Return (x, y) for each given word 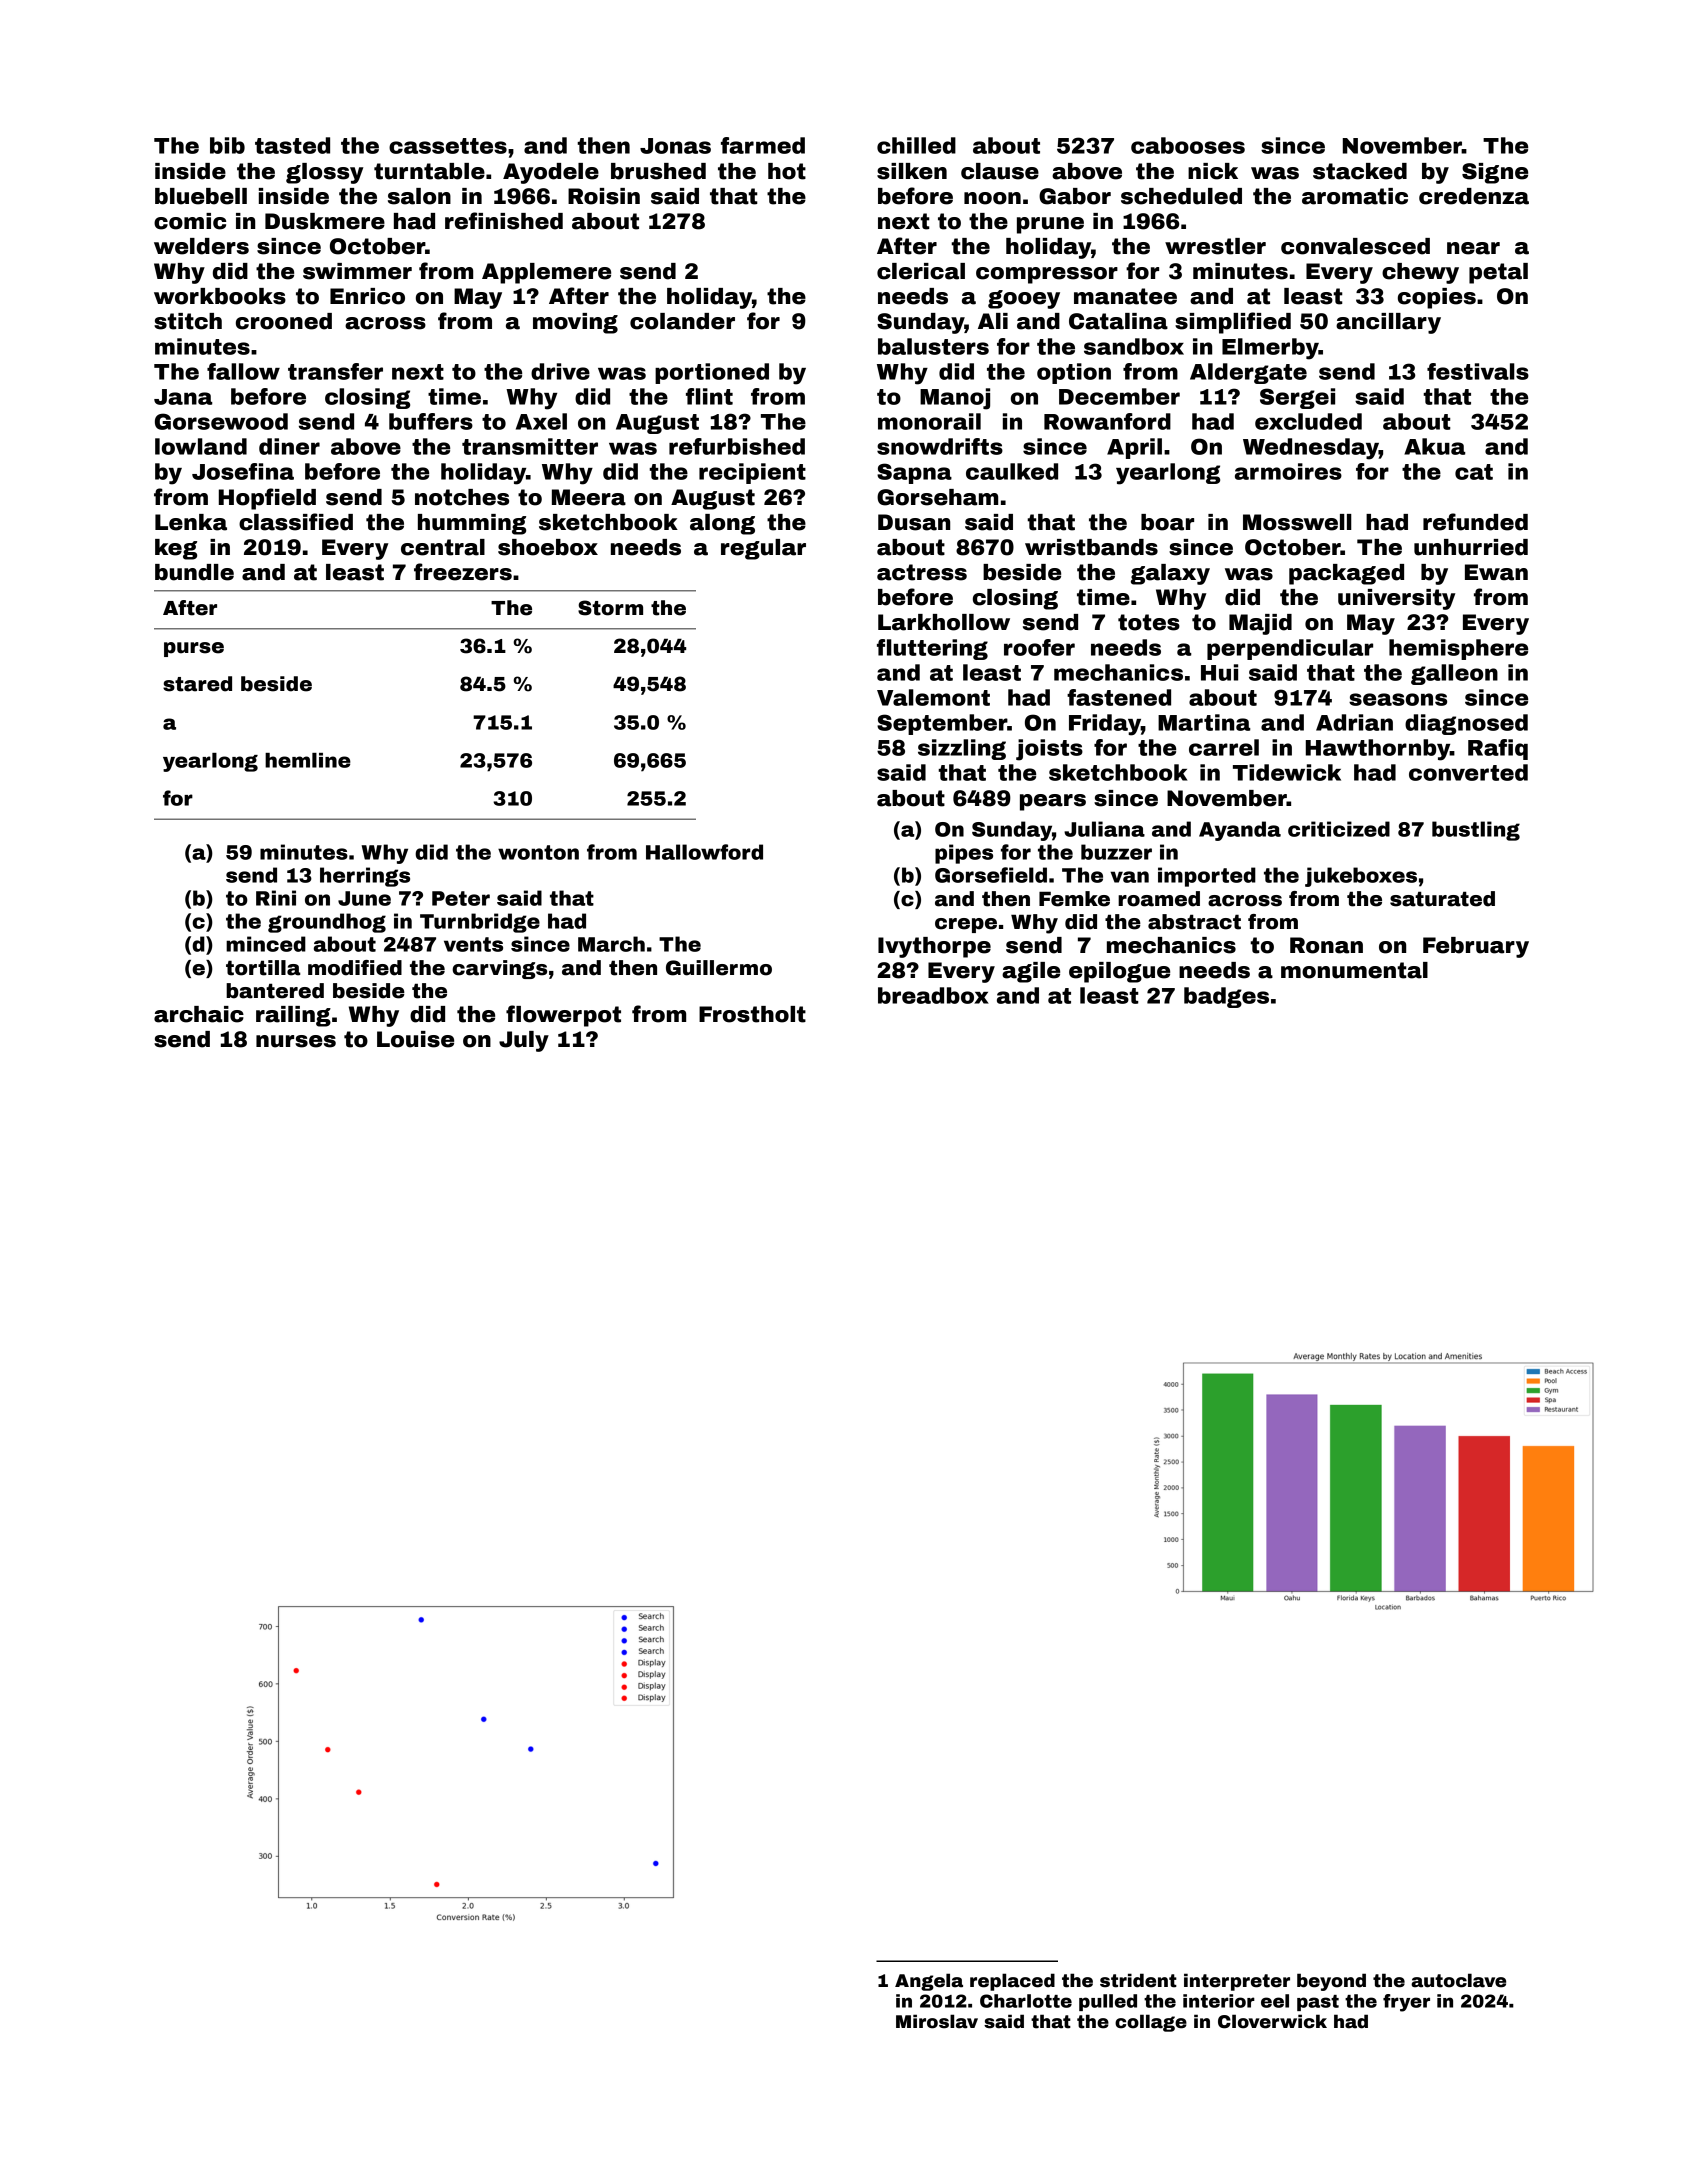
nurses (296, 1041)
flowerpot (563, 1016)
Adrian (1354, 722)
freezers (463, 572)
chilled (916, 145)
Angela (929, 1982)
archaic (199, 1014)
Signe (1495, 173)
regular (763, 549)
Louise (415, 1039)
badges (1226, 997)
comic (190, 221)
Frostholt (752, 1014)
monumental (1354, 970)
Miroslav (937, 2021)
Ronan (1326, 945)
